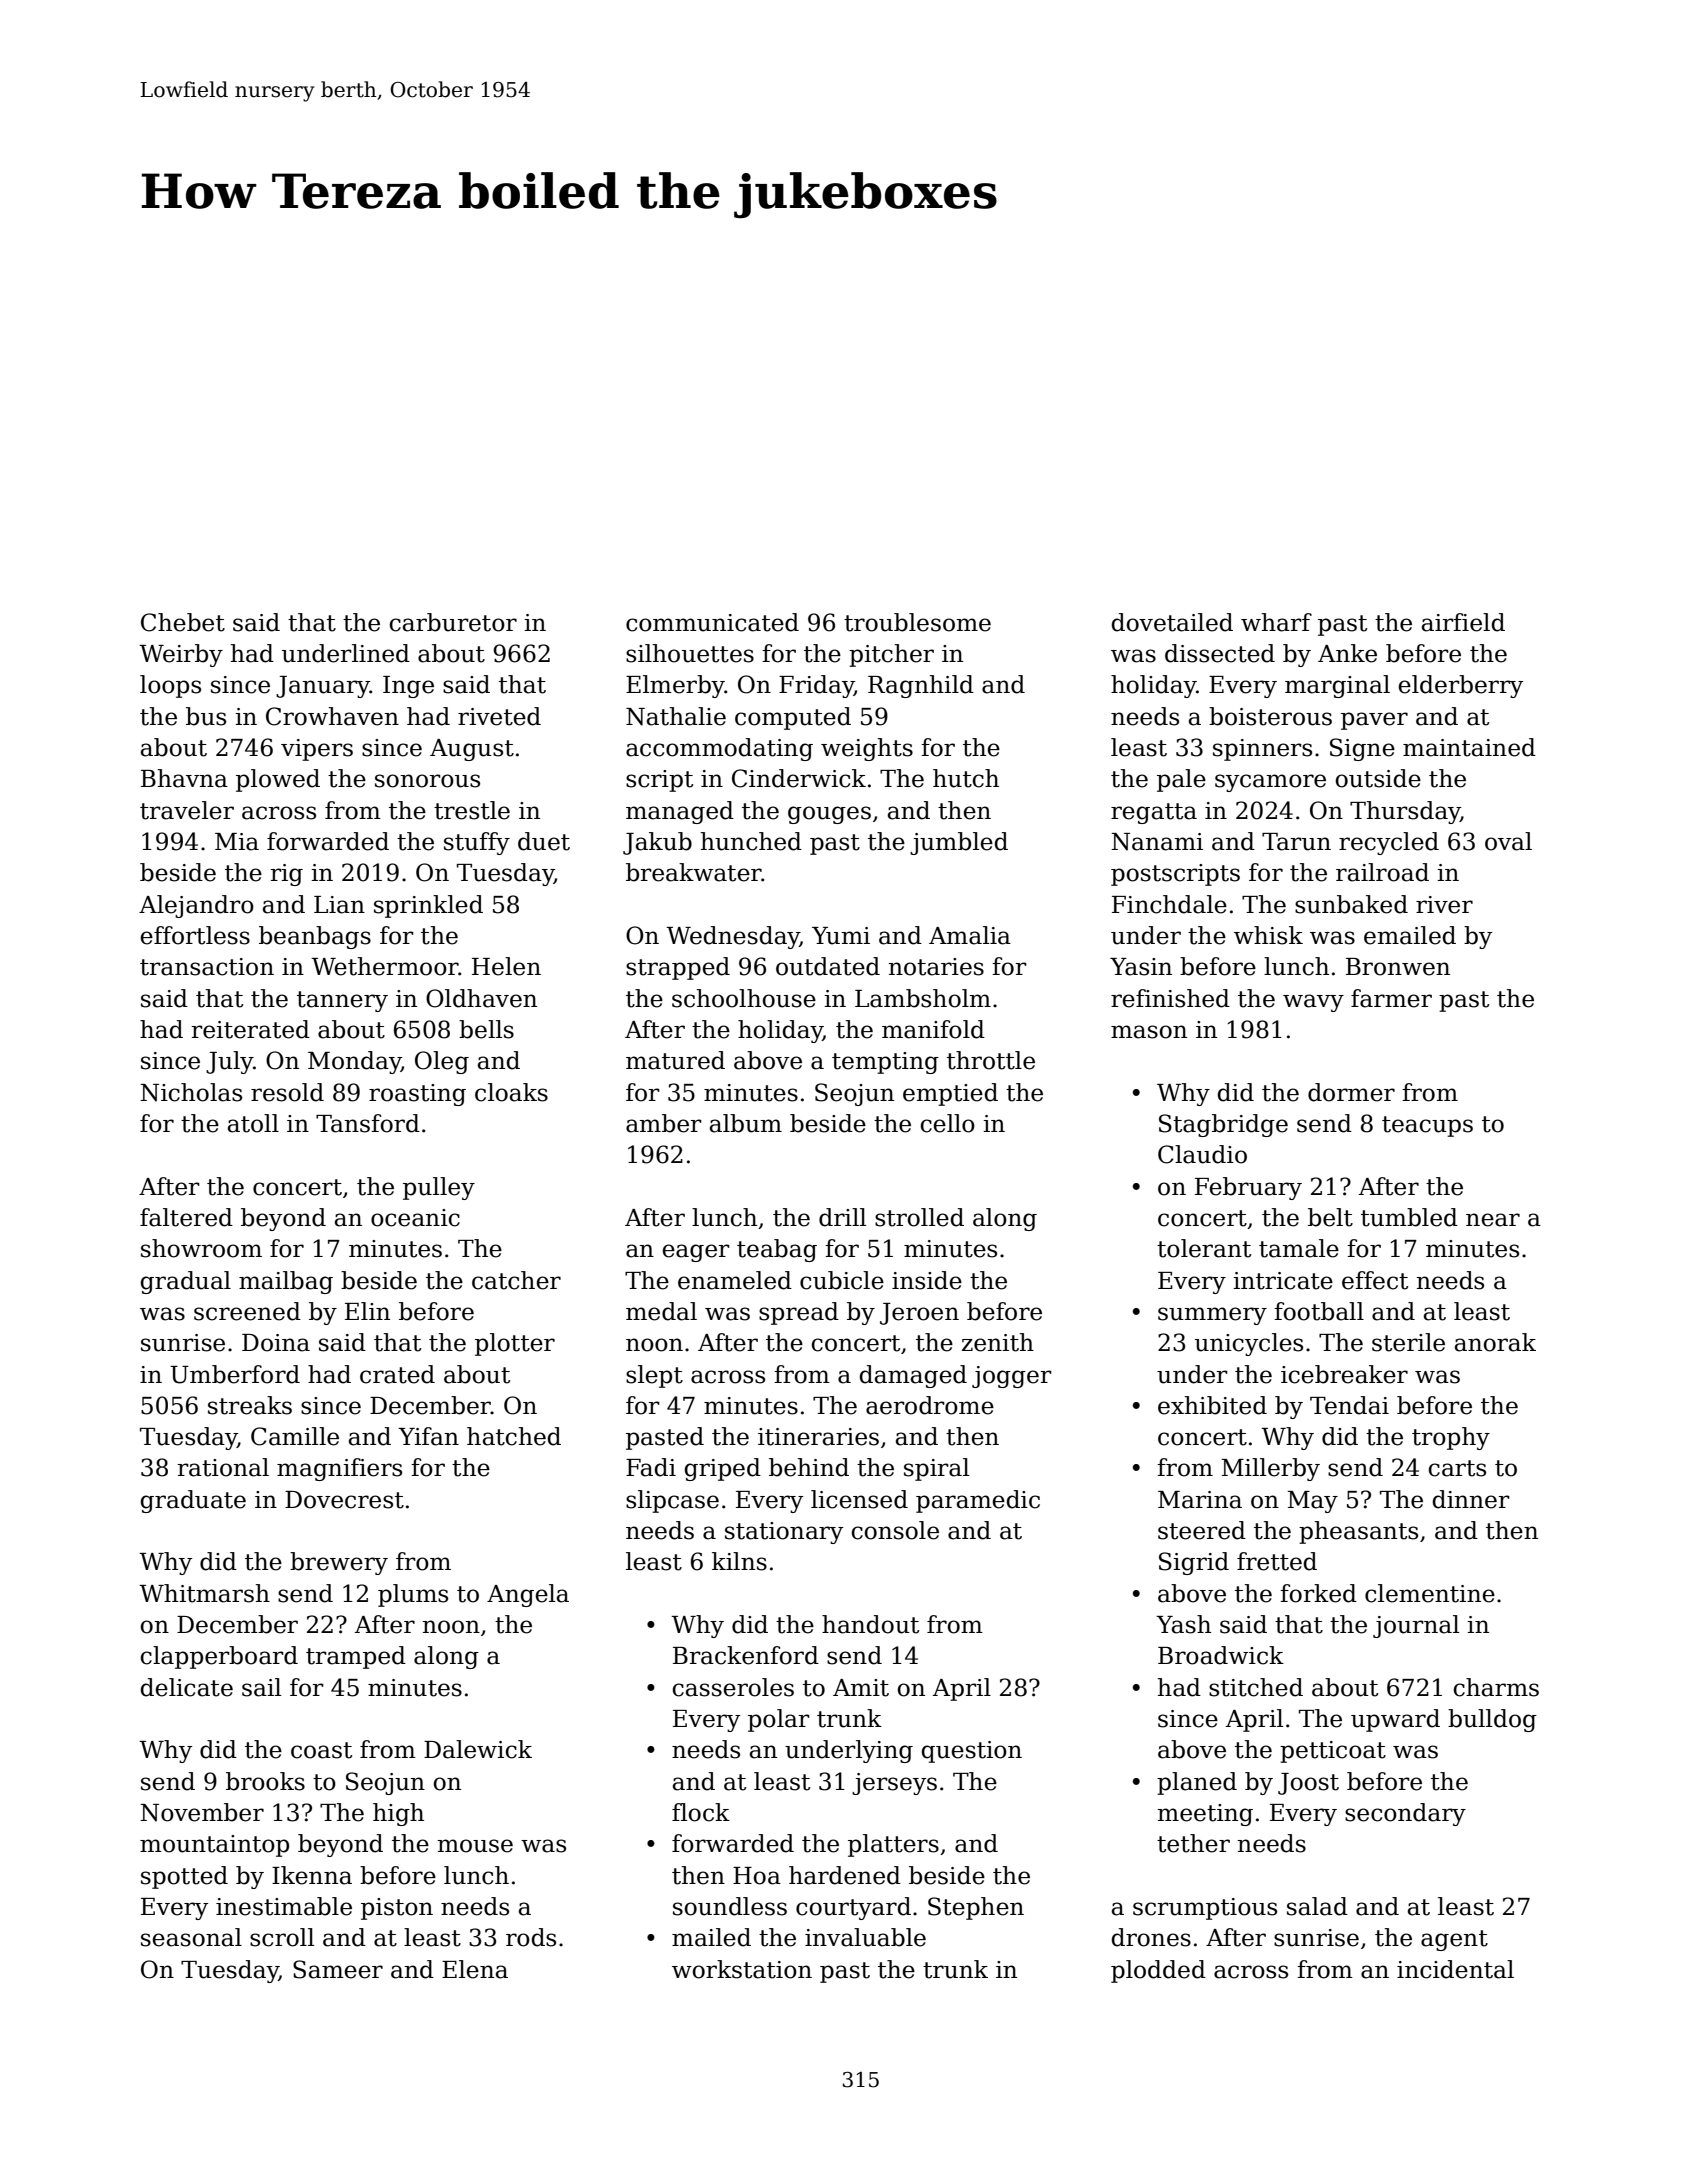 This screenshot has height=2178, width=1683. I want to click on July, so click(229, 1062).
